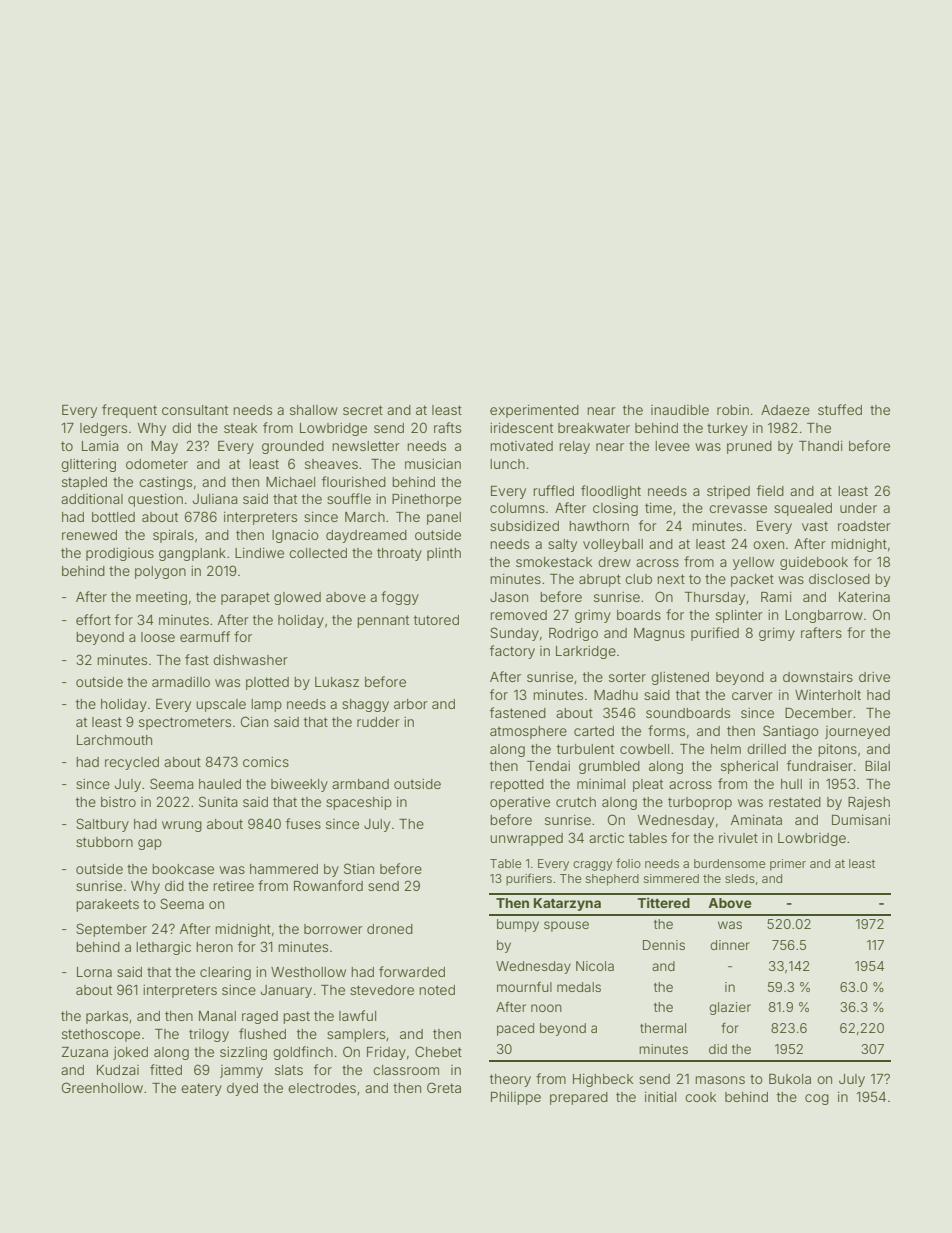  I want to click on dyed, so click(242, 1089).
